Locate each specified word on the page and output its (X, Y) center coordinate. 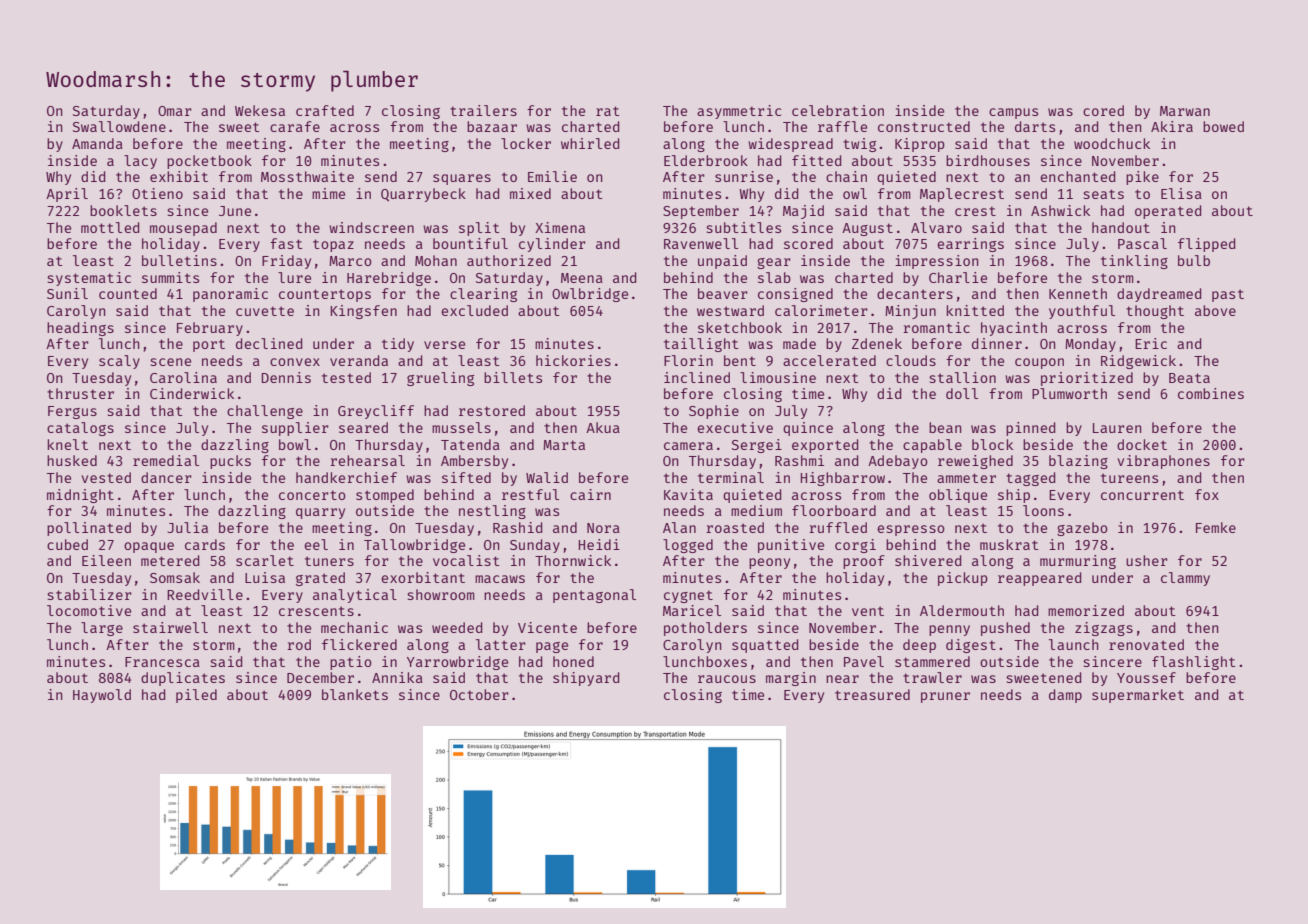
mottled (110, 227)
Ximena (560, 227)
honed (573, 661)
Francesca (162, 662)
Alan (679, 527)
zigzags (1104, 629)
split (479, 229)
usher (1147, 560)
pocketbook (209, 162)
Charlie (958, 277)
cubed (67, 544)
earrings (970, 245)
